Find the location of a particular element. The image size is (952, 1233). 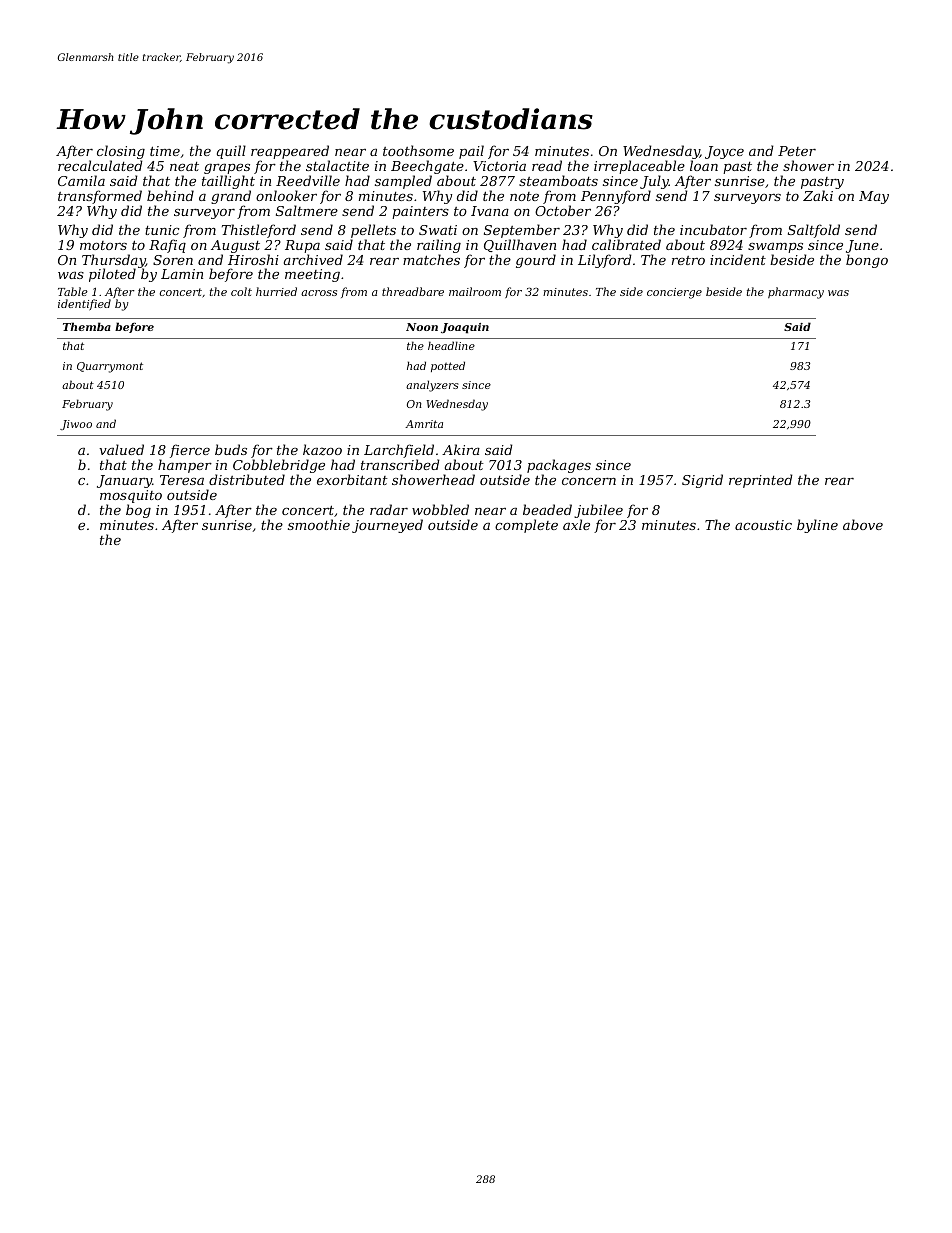

bog is located at coordinates (138, 511).
